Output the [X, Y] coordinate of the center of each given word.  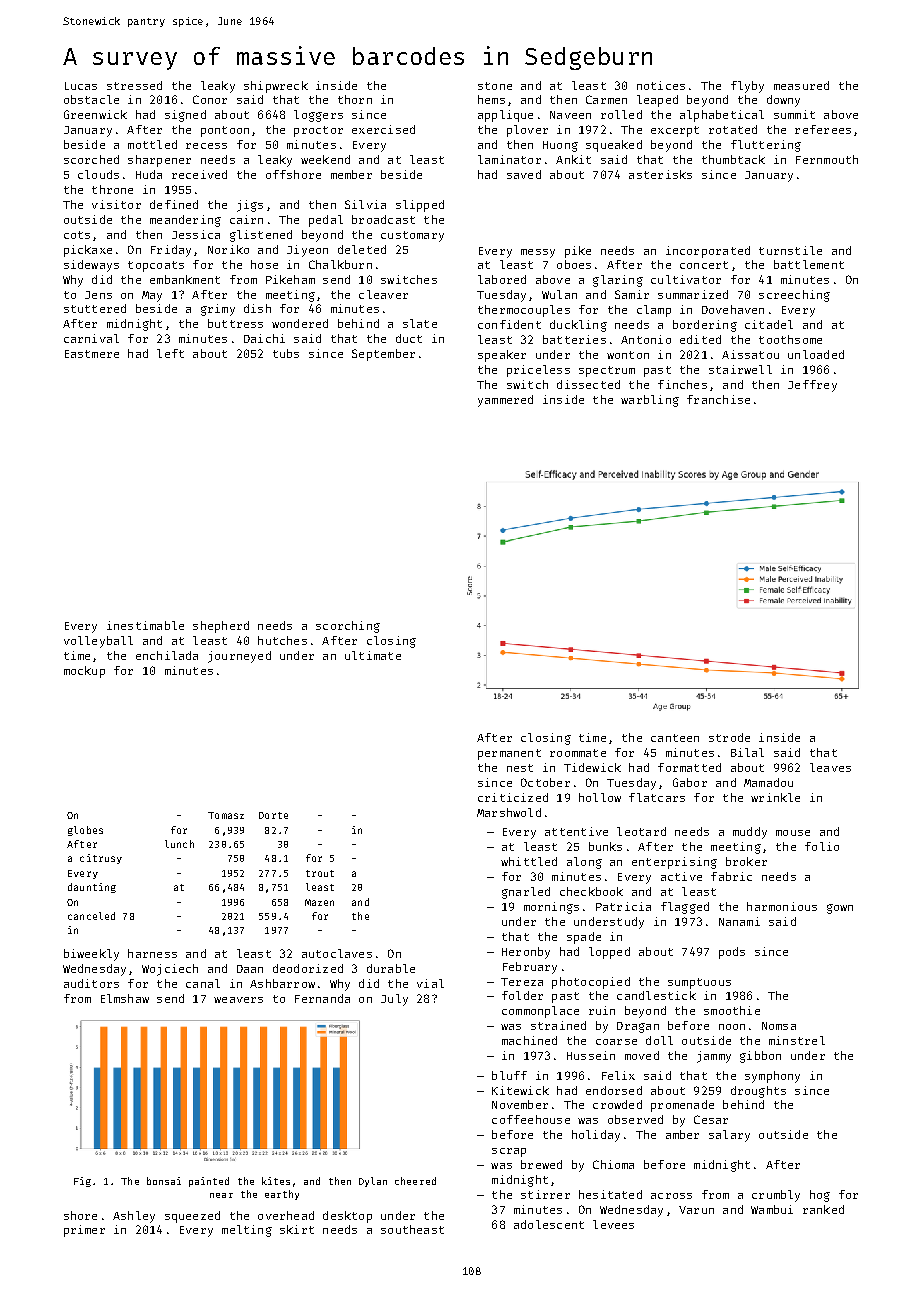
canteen [675, 738]
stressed [134, 85]
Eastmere [92, 354]
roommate [578, 753]
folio [822, 846]
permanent [509, 754]
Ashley [134, 1217]
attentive [576, 831]
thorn [355, 99]
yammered [505, 401]
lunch [179, 844]
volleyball [98, 642]
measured [801, 85]
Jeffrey [812, 386]
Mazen [319, 902]
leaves [830, 767]
